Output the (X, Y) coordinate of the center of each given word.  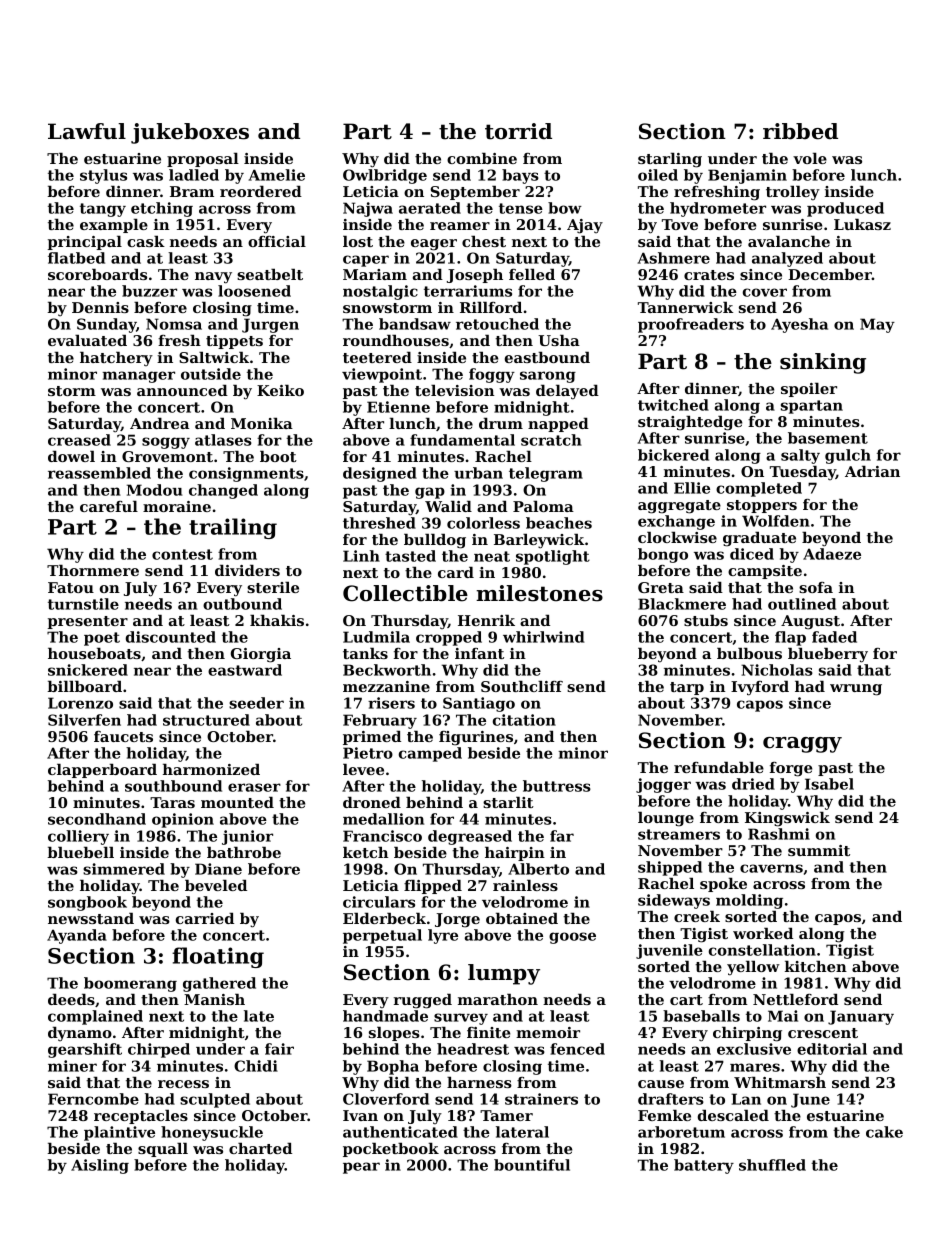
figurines (476, 738)
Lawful (87, 131)
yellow (753, 968)
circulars (379, 902)
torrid (518, 131)
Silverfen (84, 720)
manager (138, 377)
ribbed (800, 131)
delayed (567, 392)
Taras (172, 802)
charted (260, 1148)
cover (765, 292)
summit (819, 850)
